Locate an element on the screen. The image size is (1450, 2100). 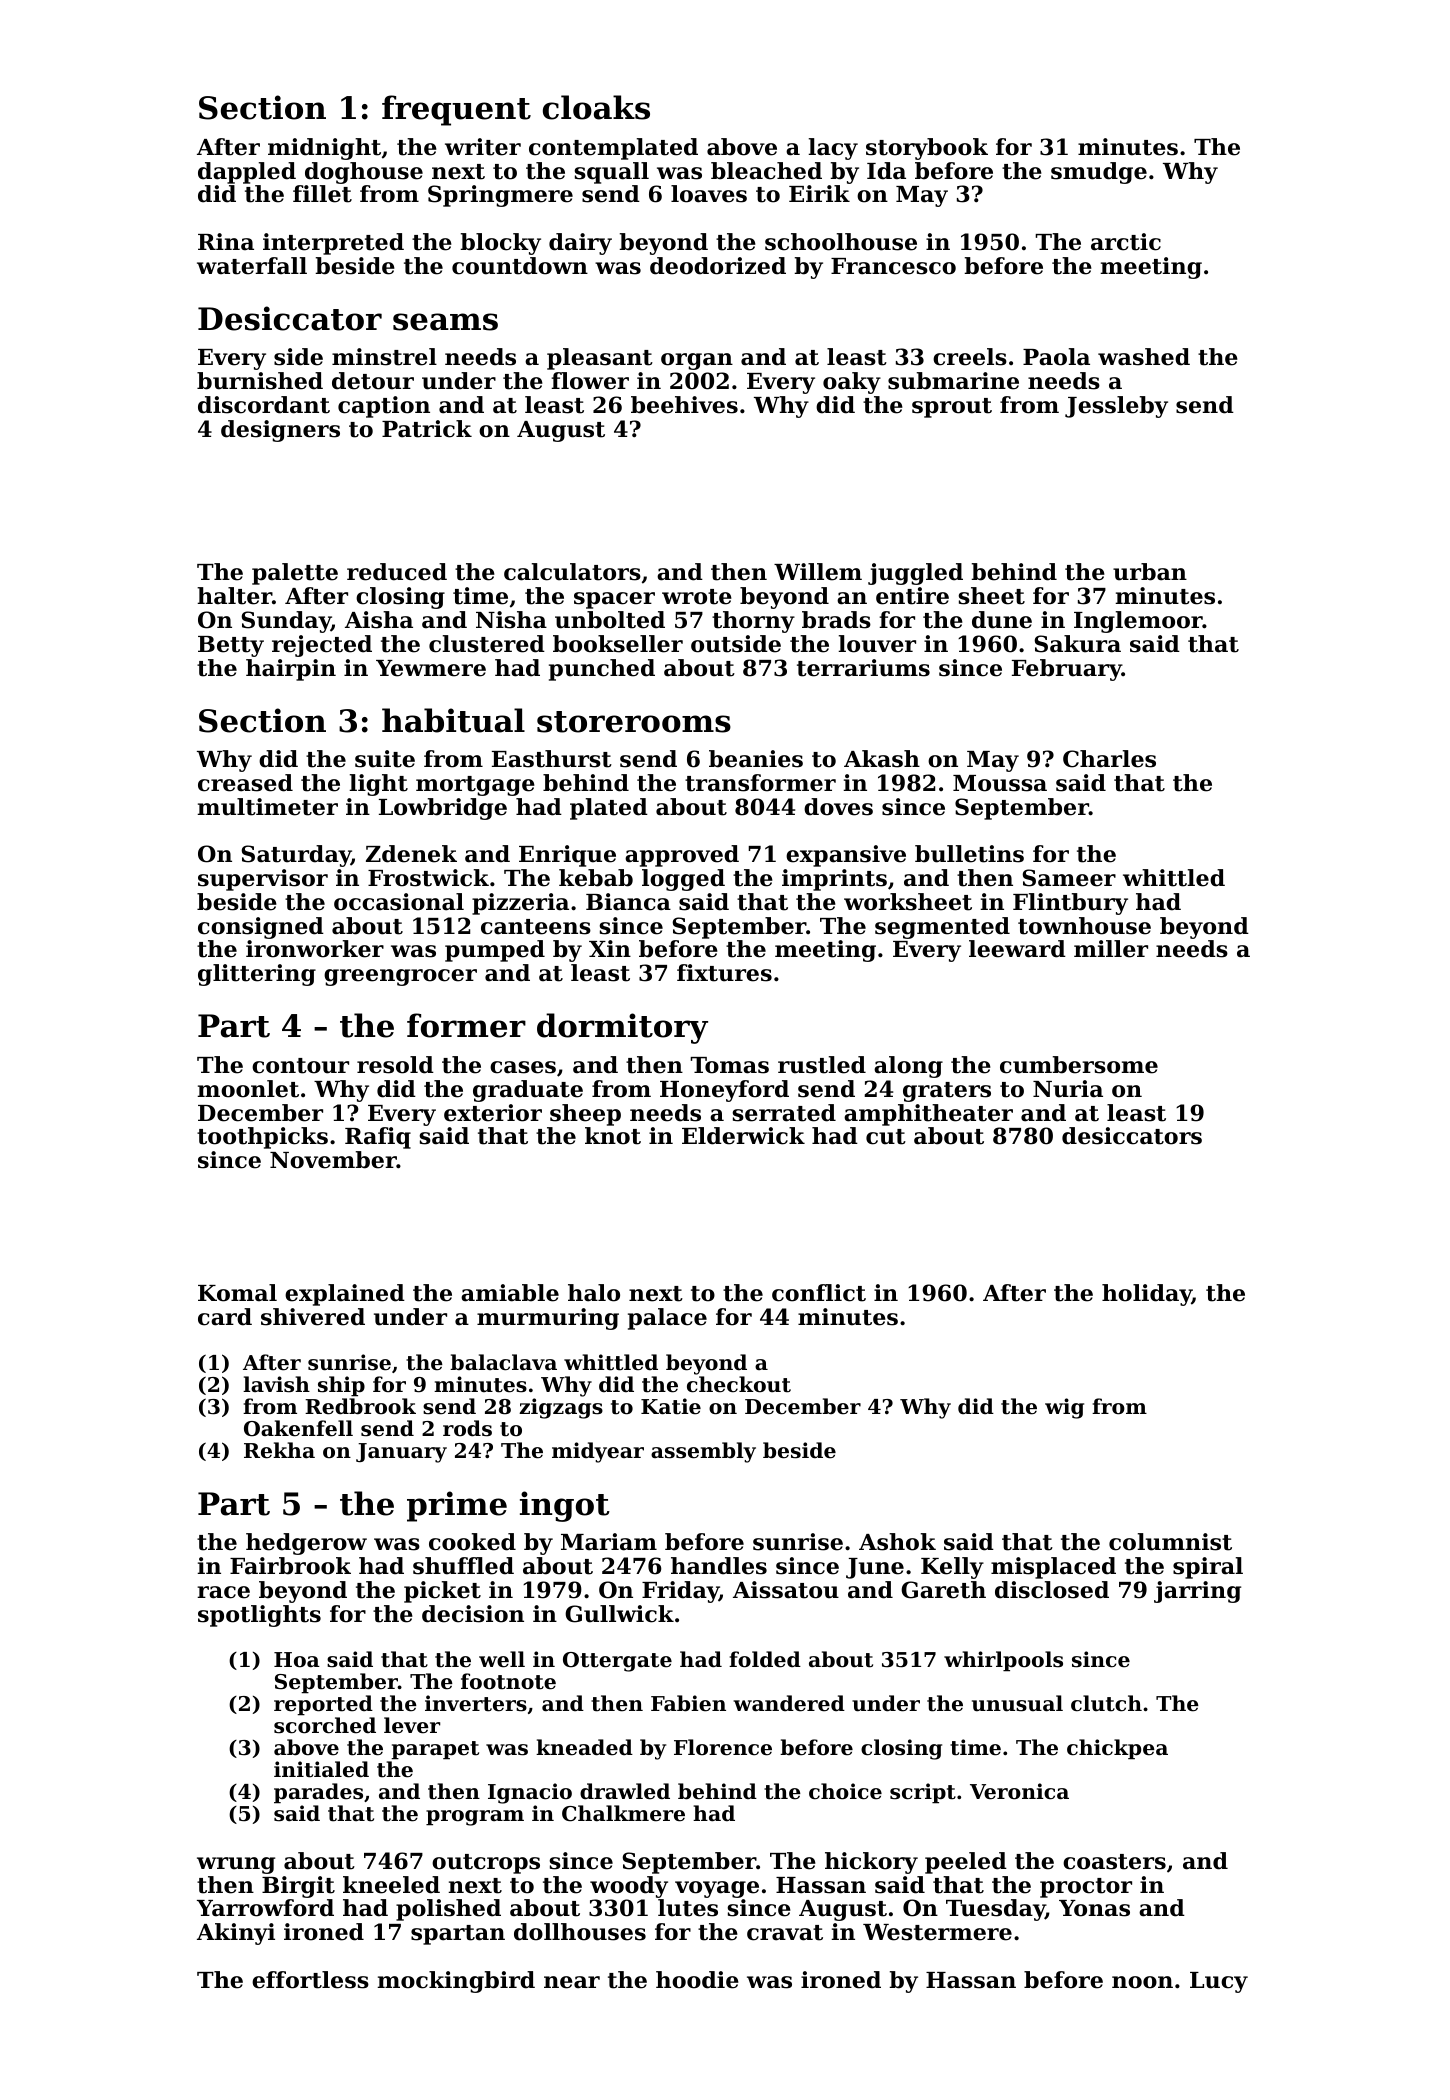
palace is located at coordinates (667, 1319).
